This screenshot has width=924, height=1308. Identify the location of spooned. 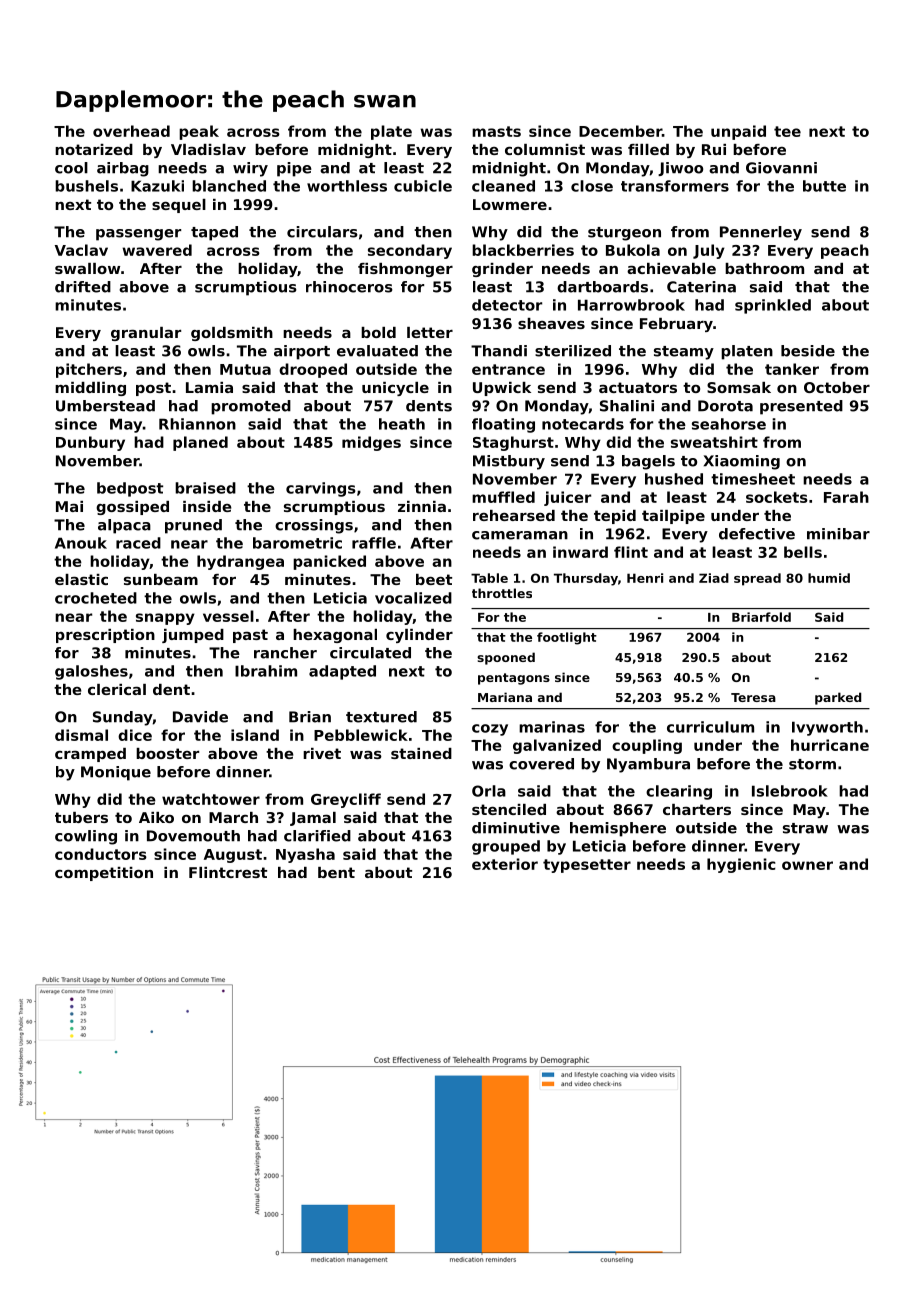
(506, 658).
